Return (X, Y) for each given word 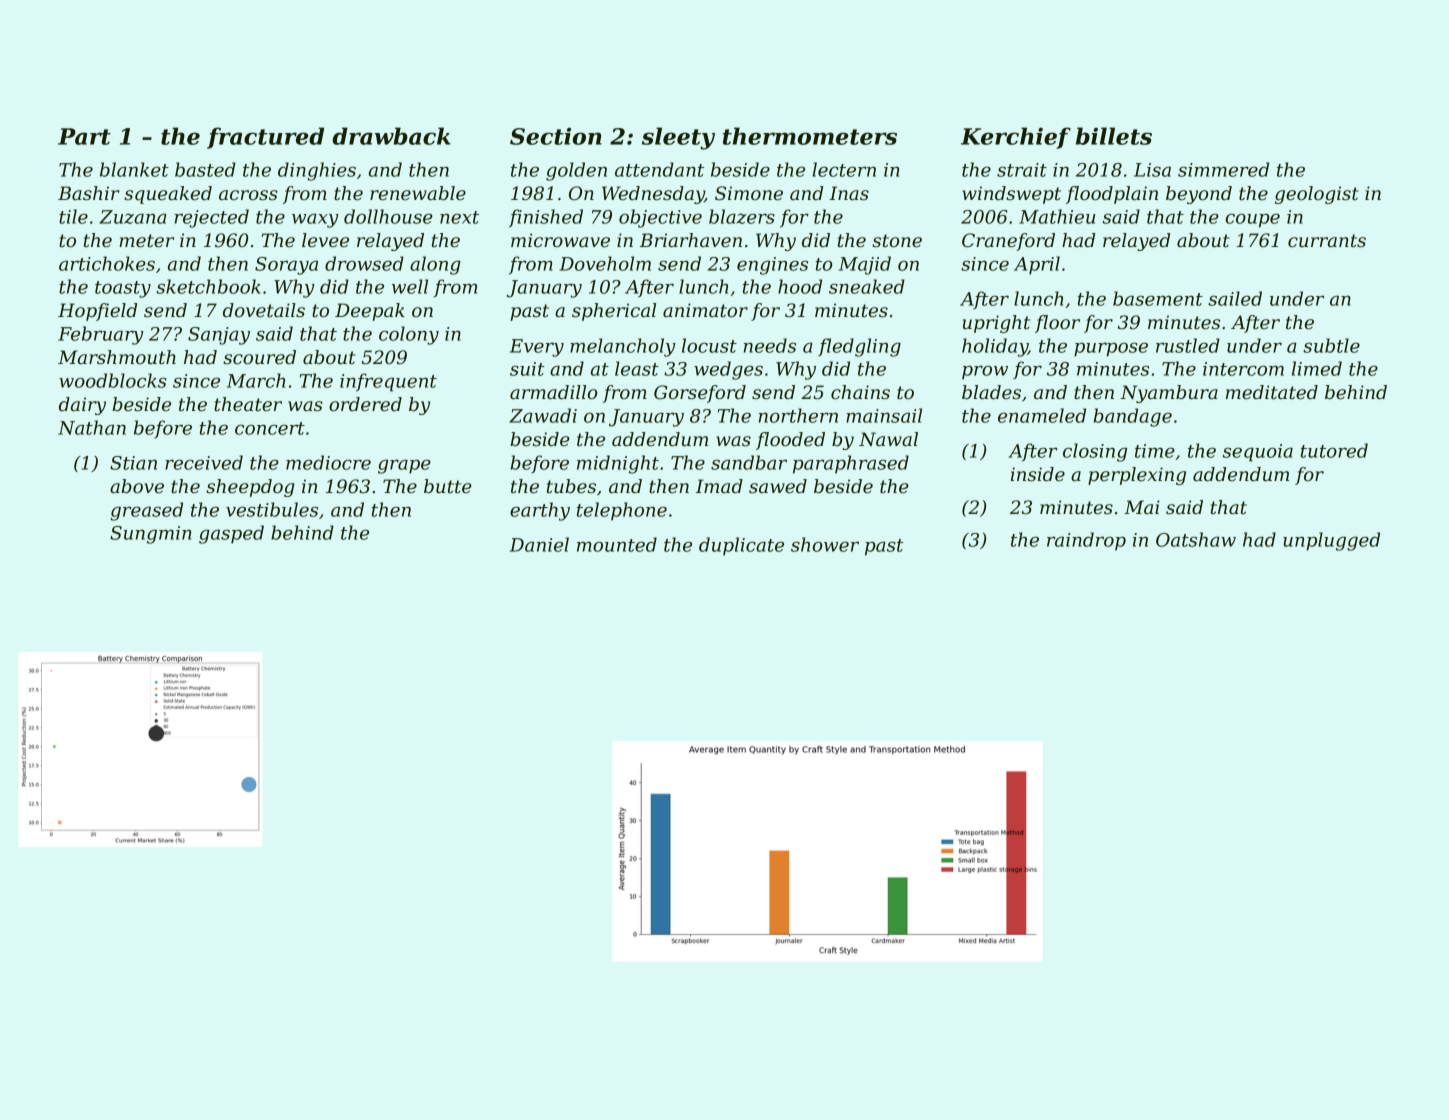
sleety (678, 138)
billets (1114, 136)
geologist (1317, 195)
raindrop (1086, 541)
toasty (123, 289)
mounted (617, 544)
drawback (391, 136)
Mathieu (1057, 216)
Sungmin (150, 535)
